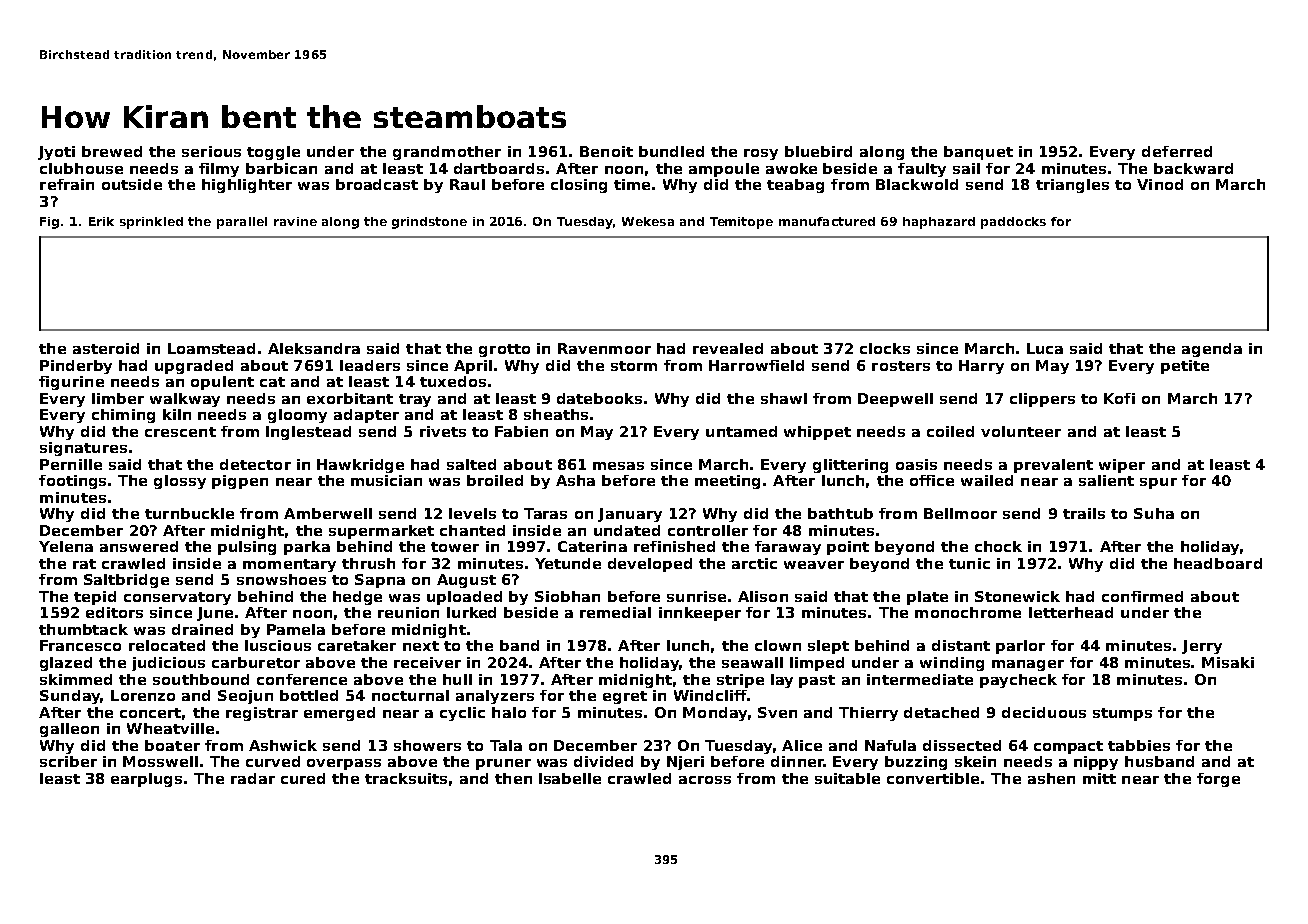 This document has height=924, width=1308. Describe the element at coordinates (211, 151) in the document. I see `serious` at that location.
